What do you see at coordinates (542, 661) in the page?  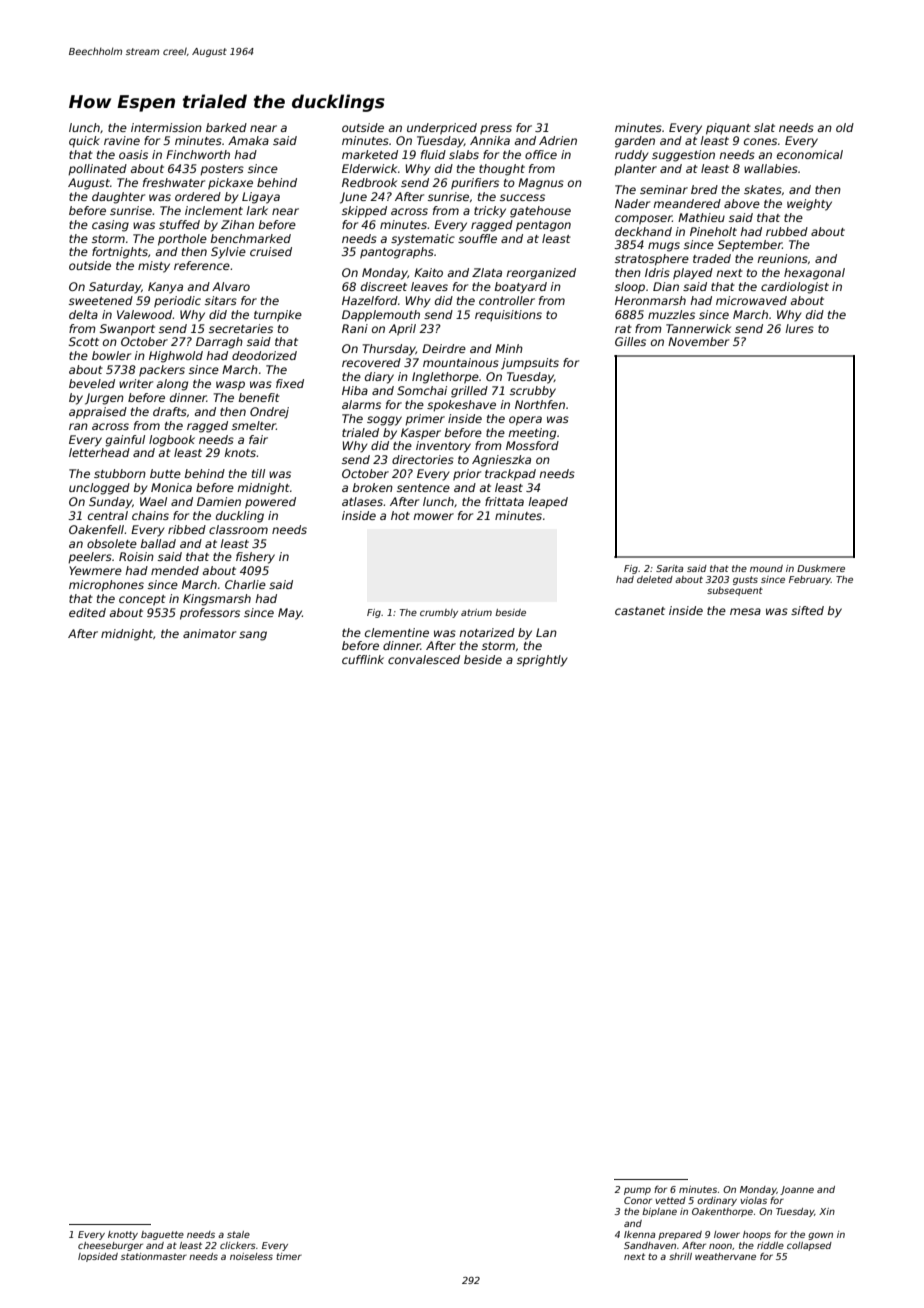 I see `sprightly` at bounding box center [542, 661].
